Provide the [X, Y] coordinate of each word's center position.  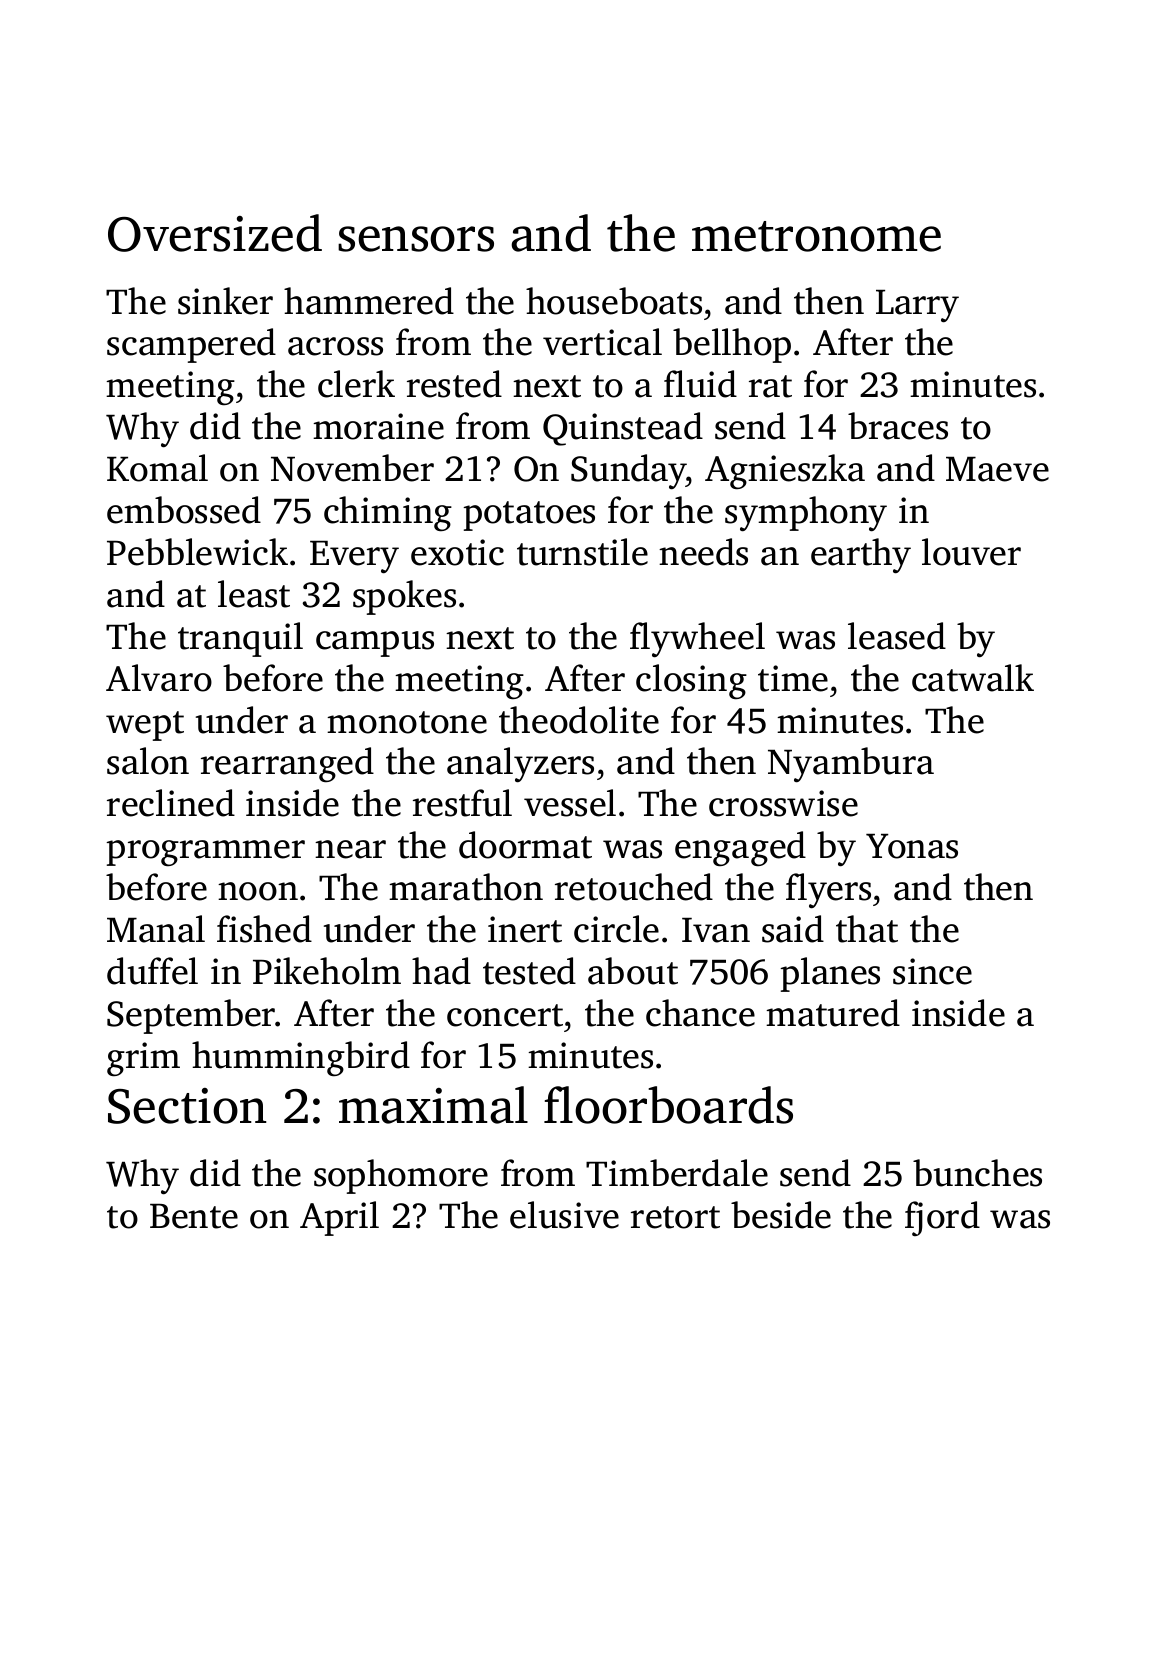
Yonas [912, 846]
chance [700, 1013]
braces [898, 426]
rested [454, 384]
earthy [861, 556]
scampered [191, 345]
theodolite [579, 720]
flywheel [697, 640]
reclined [171, 803]
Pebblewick [197, 552]
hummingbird [301, 1059]
